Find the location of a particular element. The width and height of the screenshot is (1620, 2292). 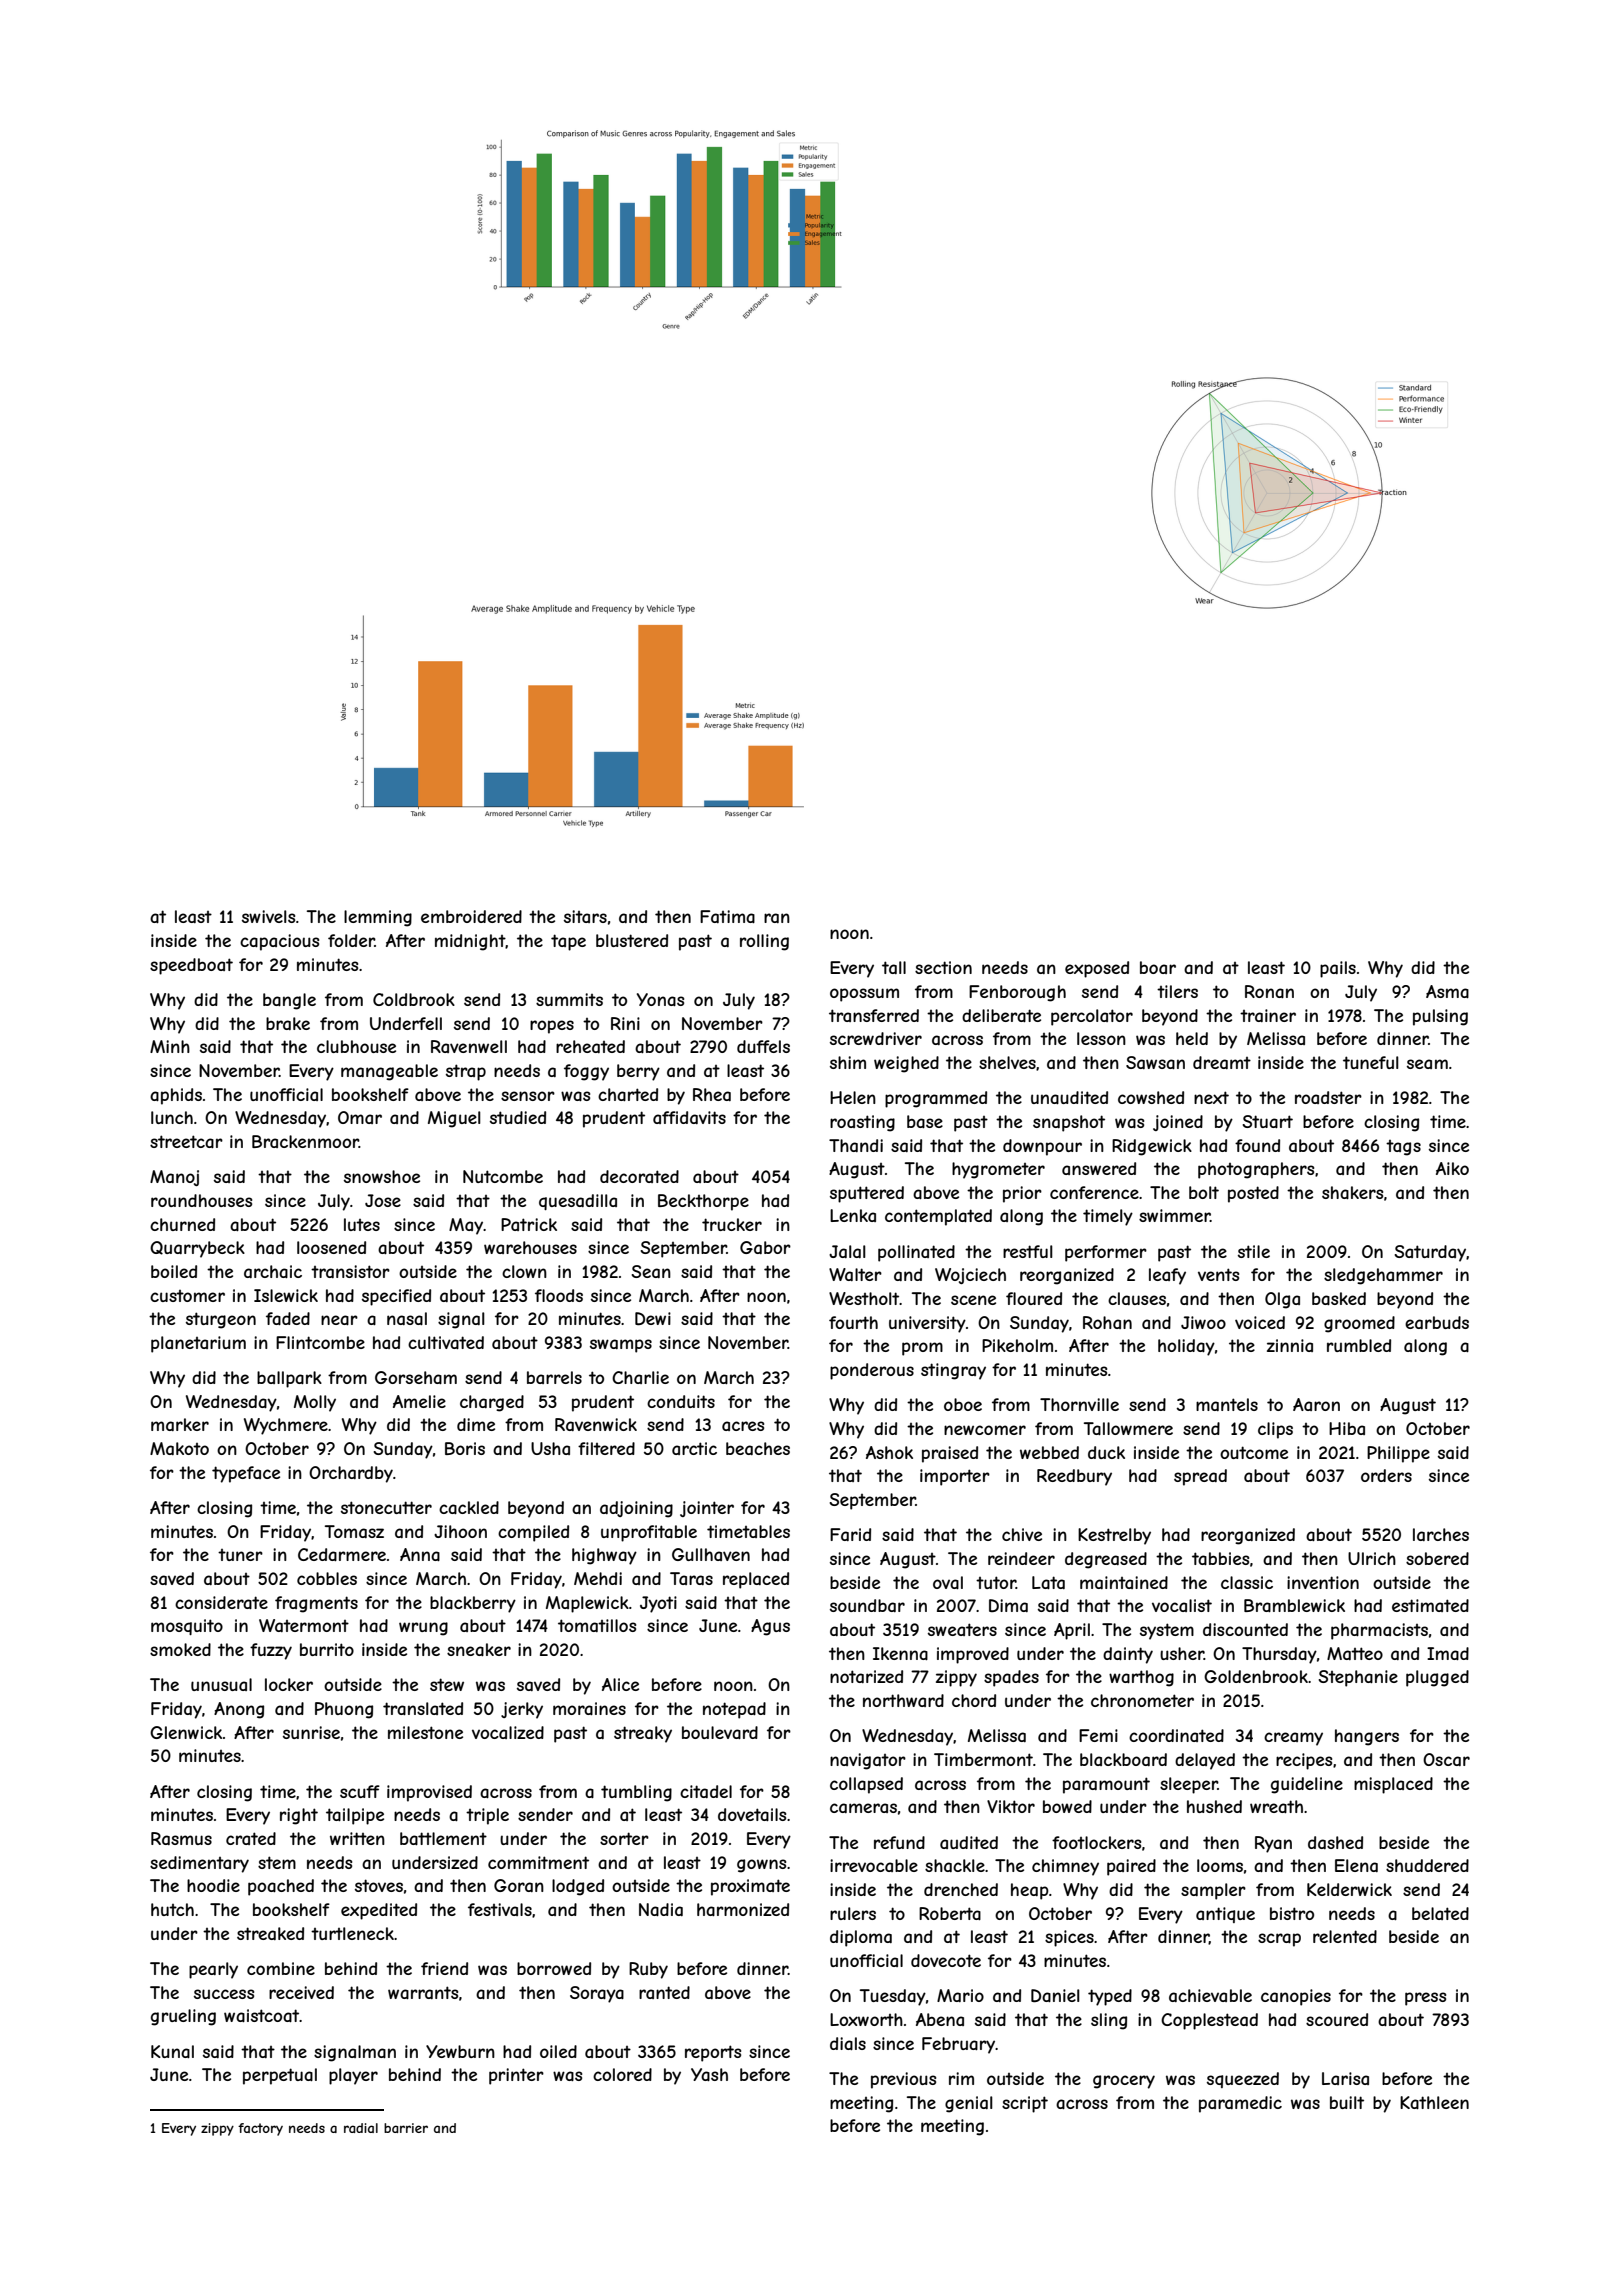

Tomasz is located at coordinates (354, 1531).
